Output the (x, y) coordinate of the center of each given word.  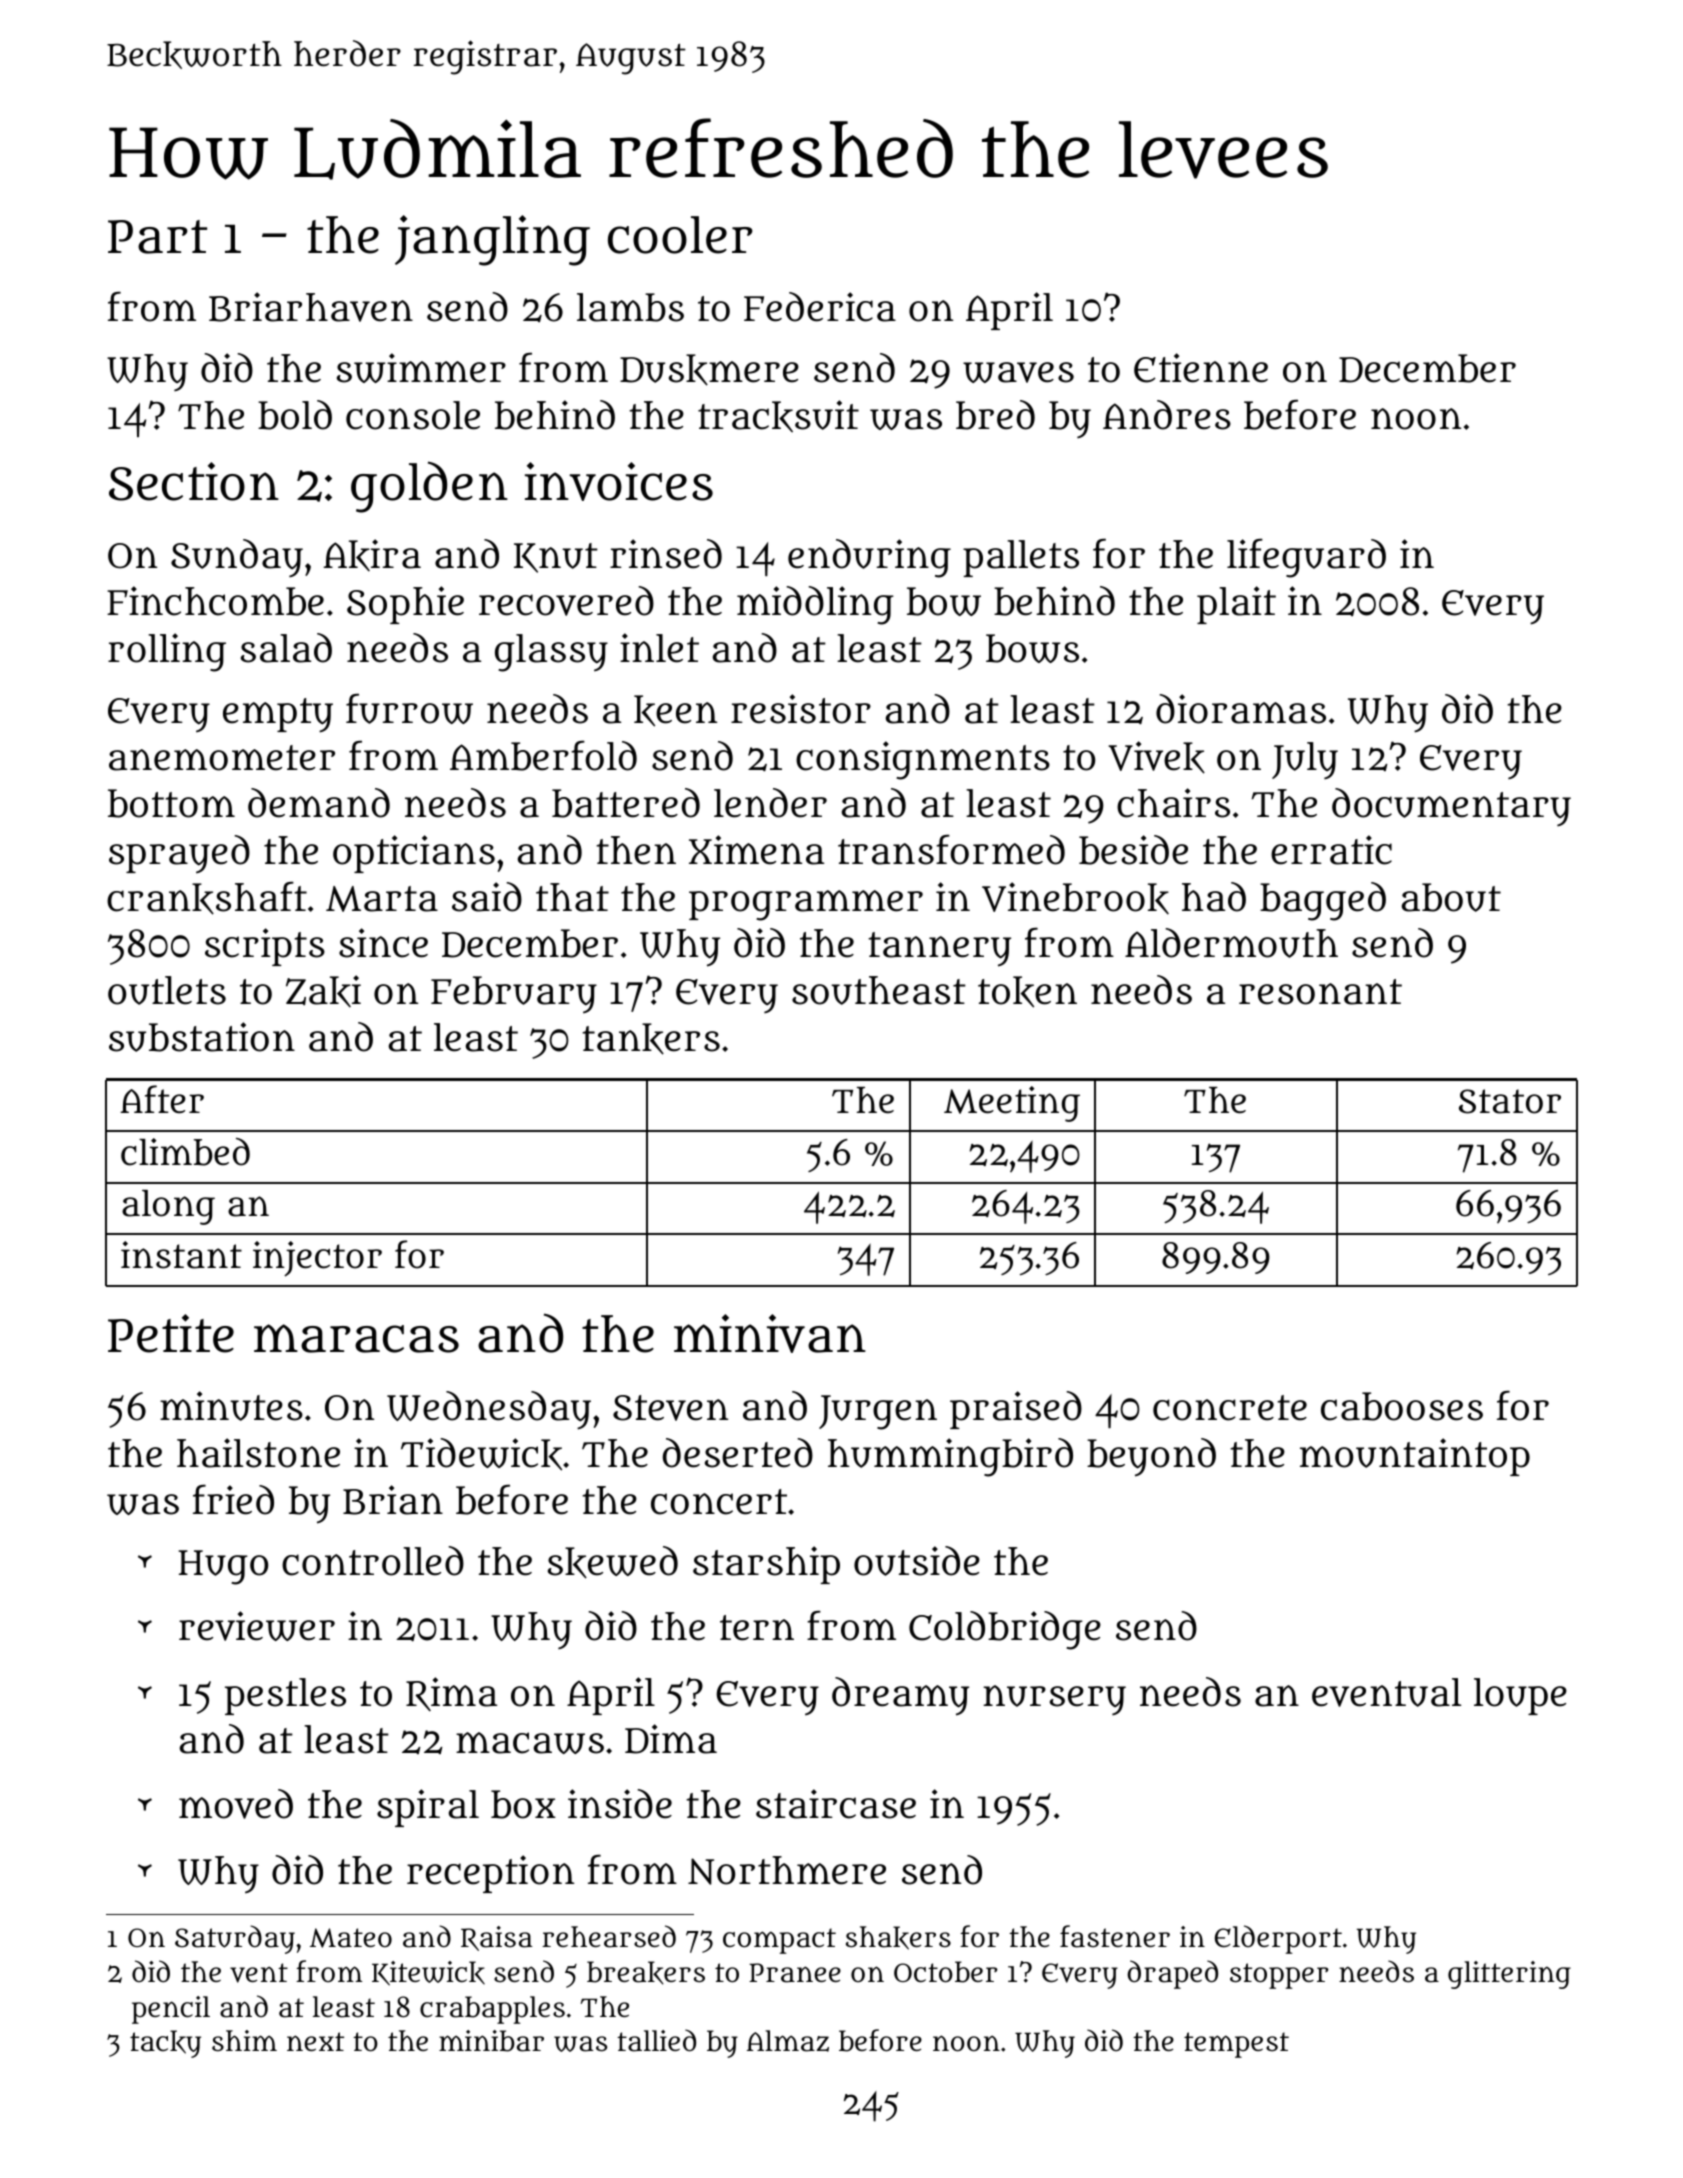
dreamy (900, 1696)
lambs (630, 307)
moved (236, 1804)
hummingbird (950, 1457)
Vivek (1156, 757)
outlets (167, 990)
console (413, 415)
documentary (1451, 807)
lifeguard (1306, 558)
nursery (1054, 1700)
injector (317, 1259)
